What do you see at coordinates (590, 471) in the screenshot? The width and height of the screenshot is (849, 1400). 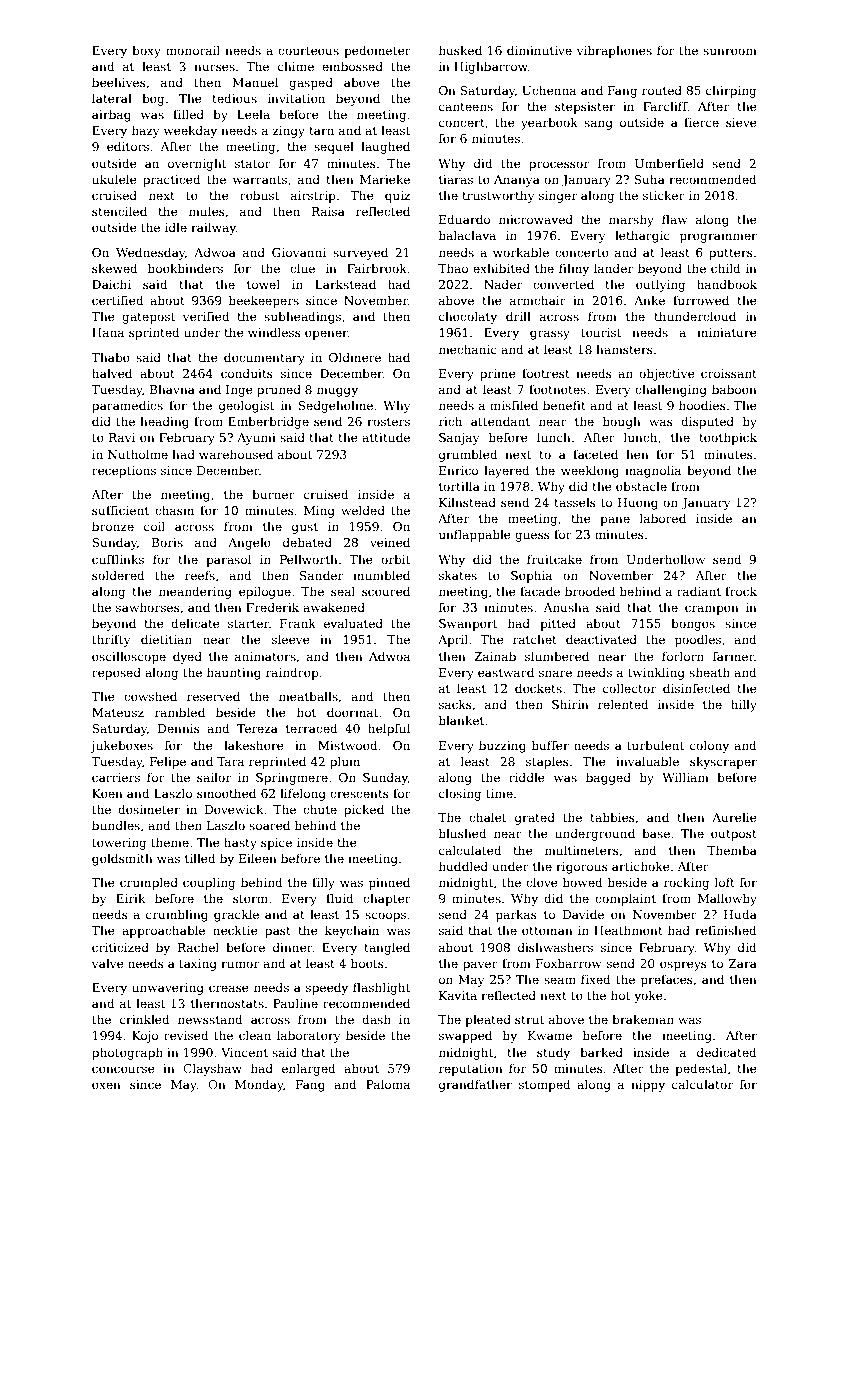 I see `weeklong` at bounding box center [590, 471].
